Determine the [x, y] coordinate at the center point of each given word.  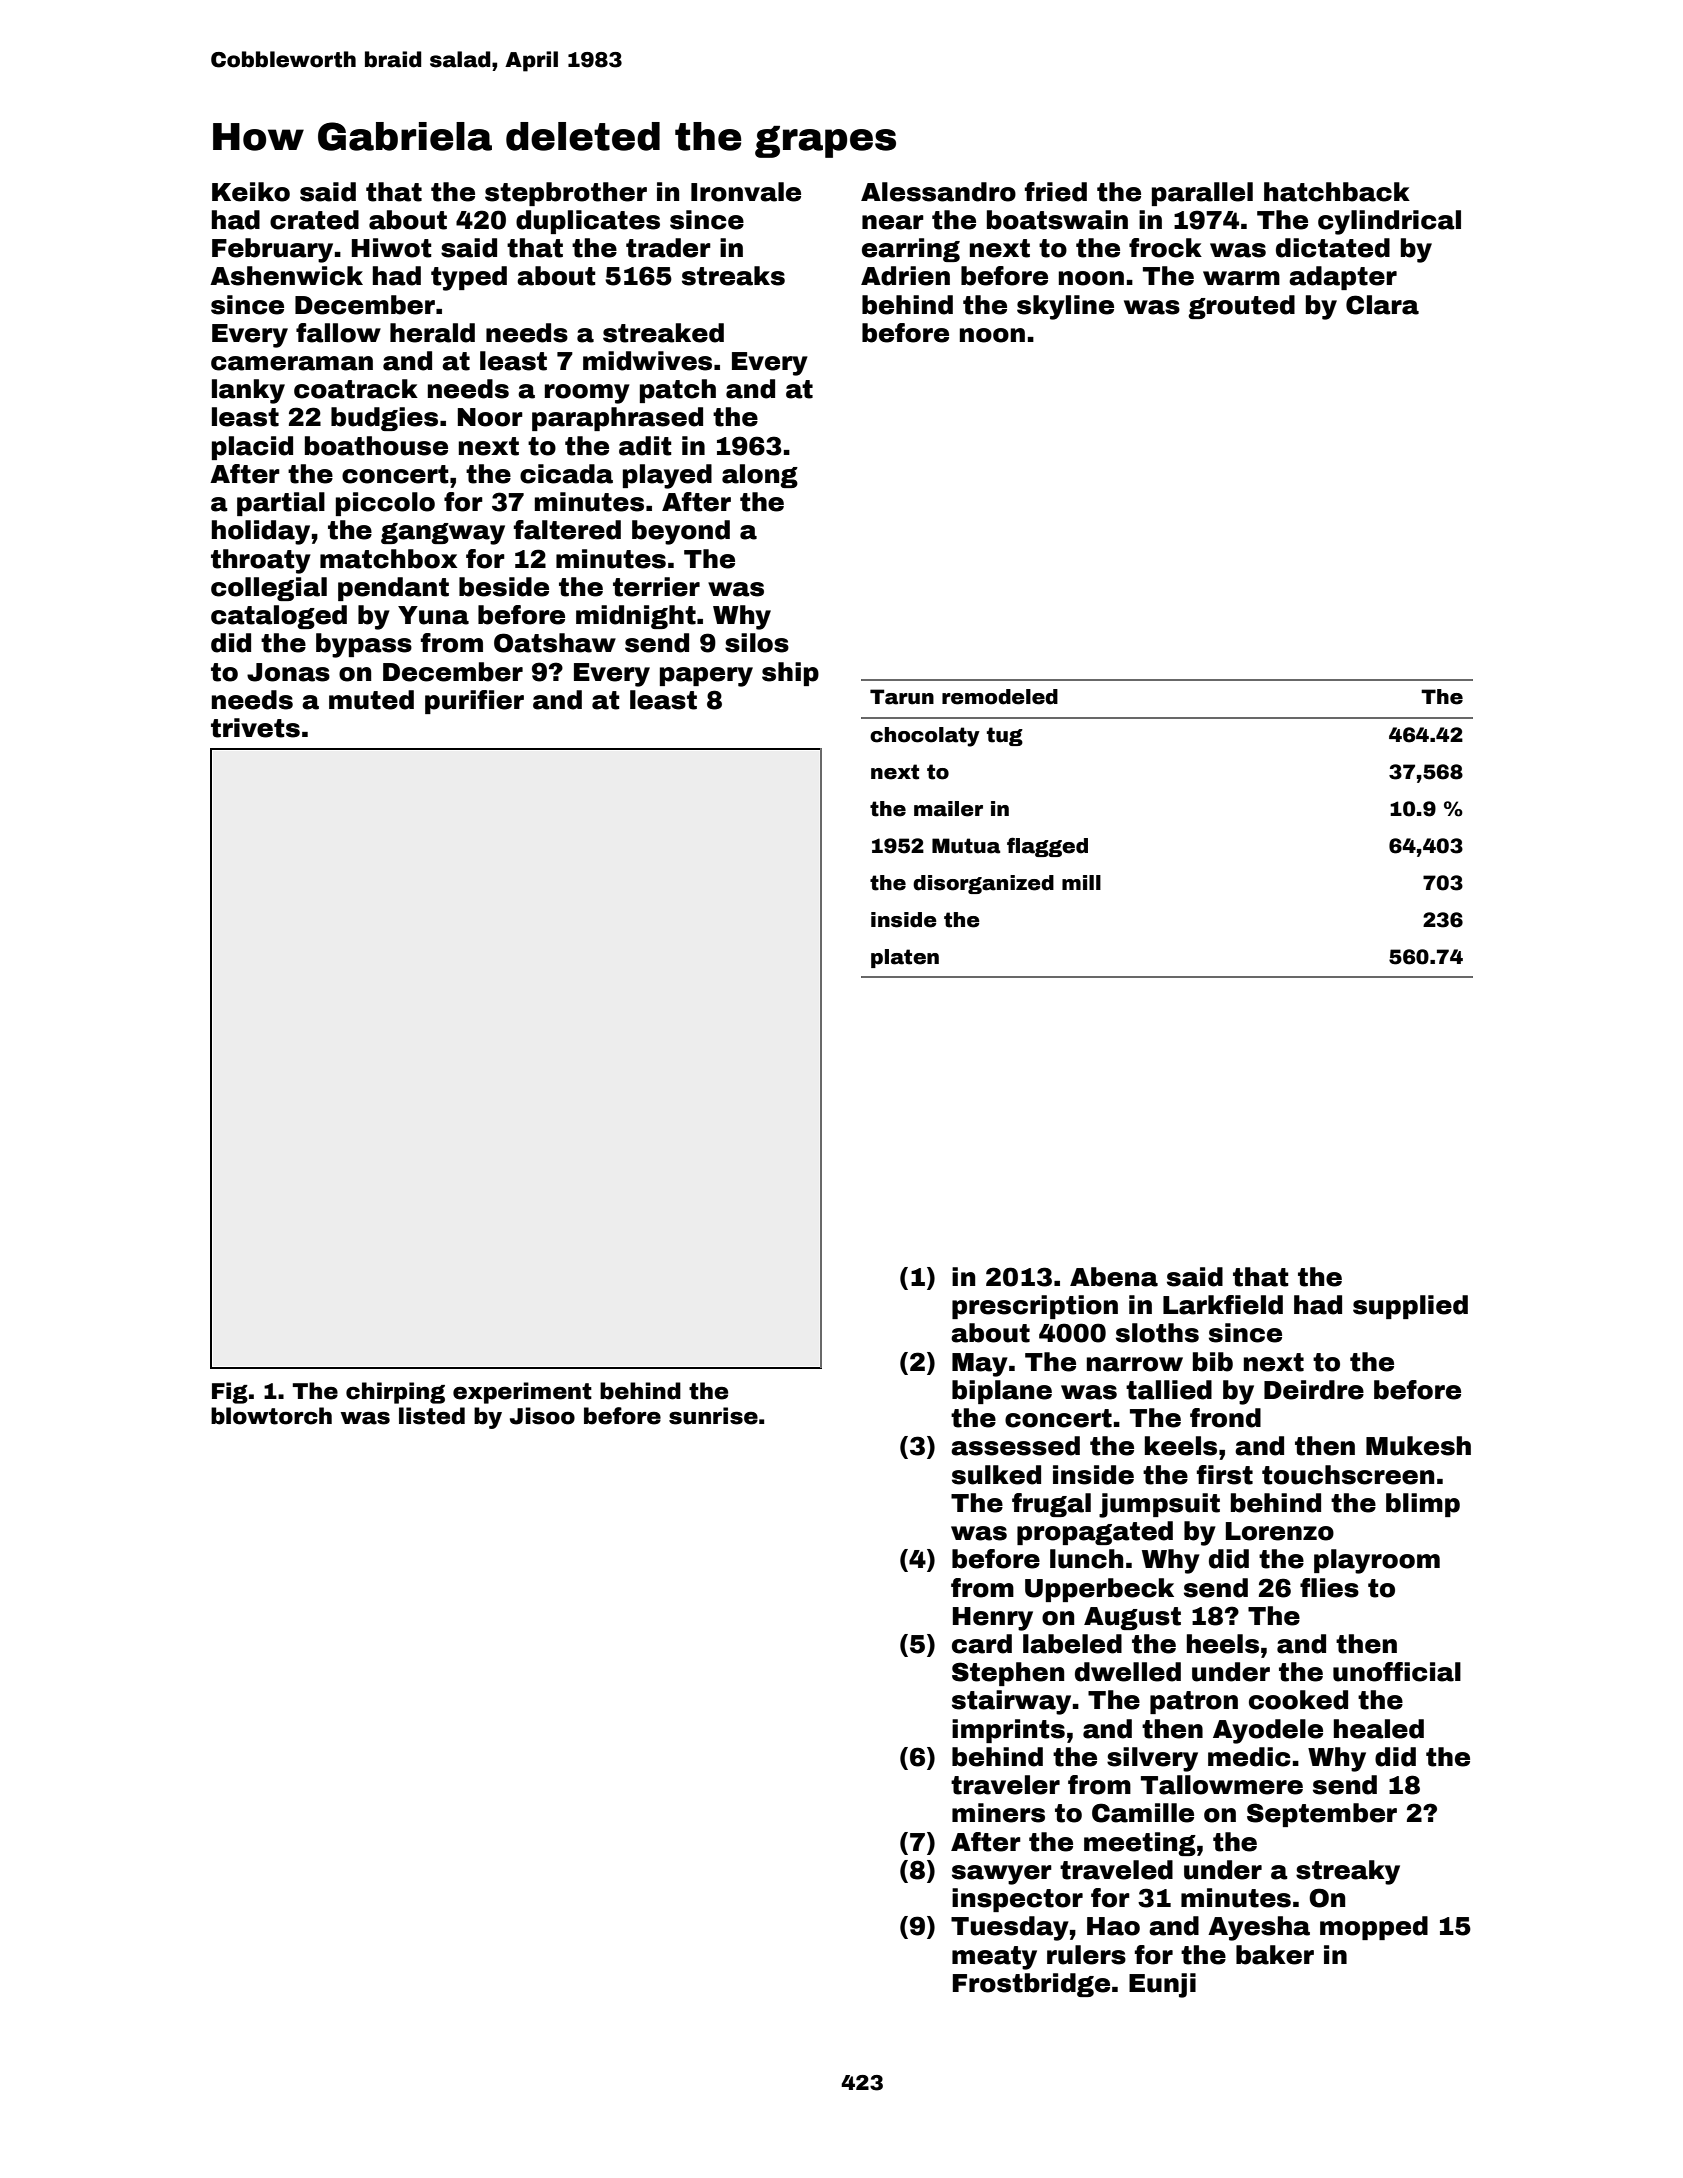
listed [432, 1416]
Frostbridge [1031, 1985]
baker [1275, 1955]
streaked [663, 333]
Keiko [251, 192]
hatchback [1337, 192]
